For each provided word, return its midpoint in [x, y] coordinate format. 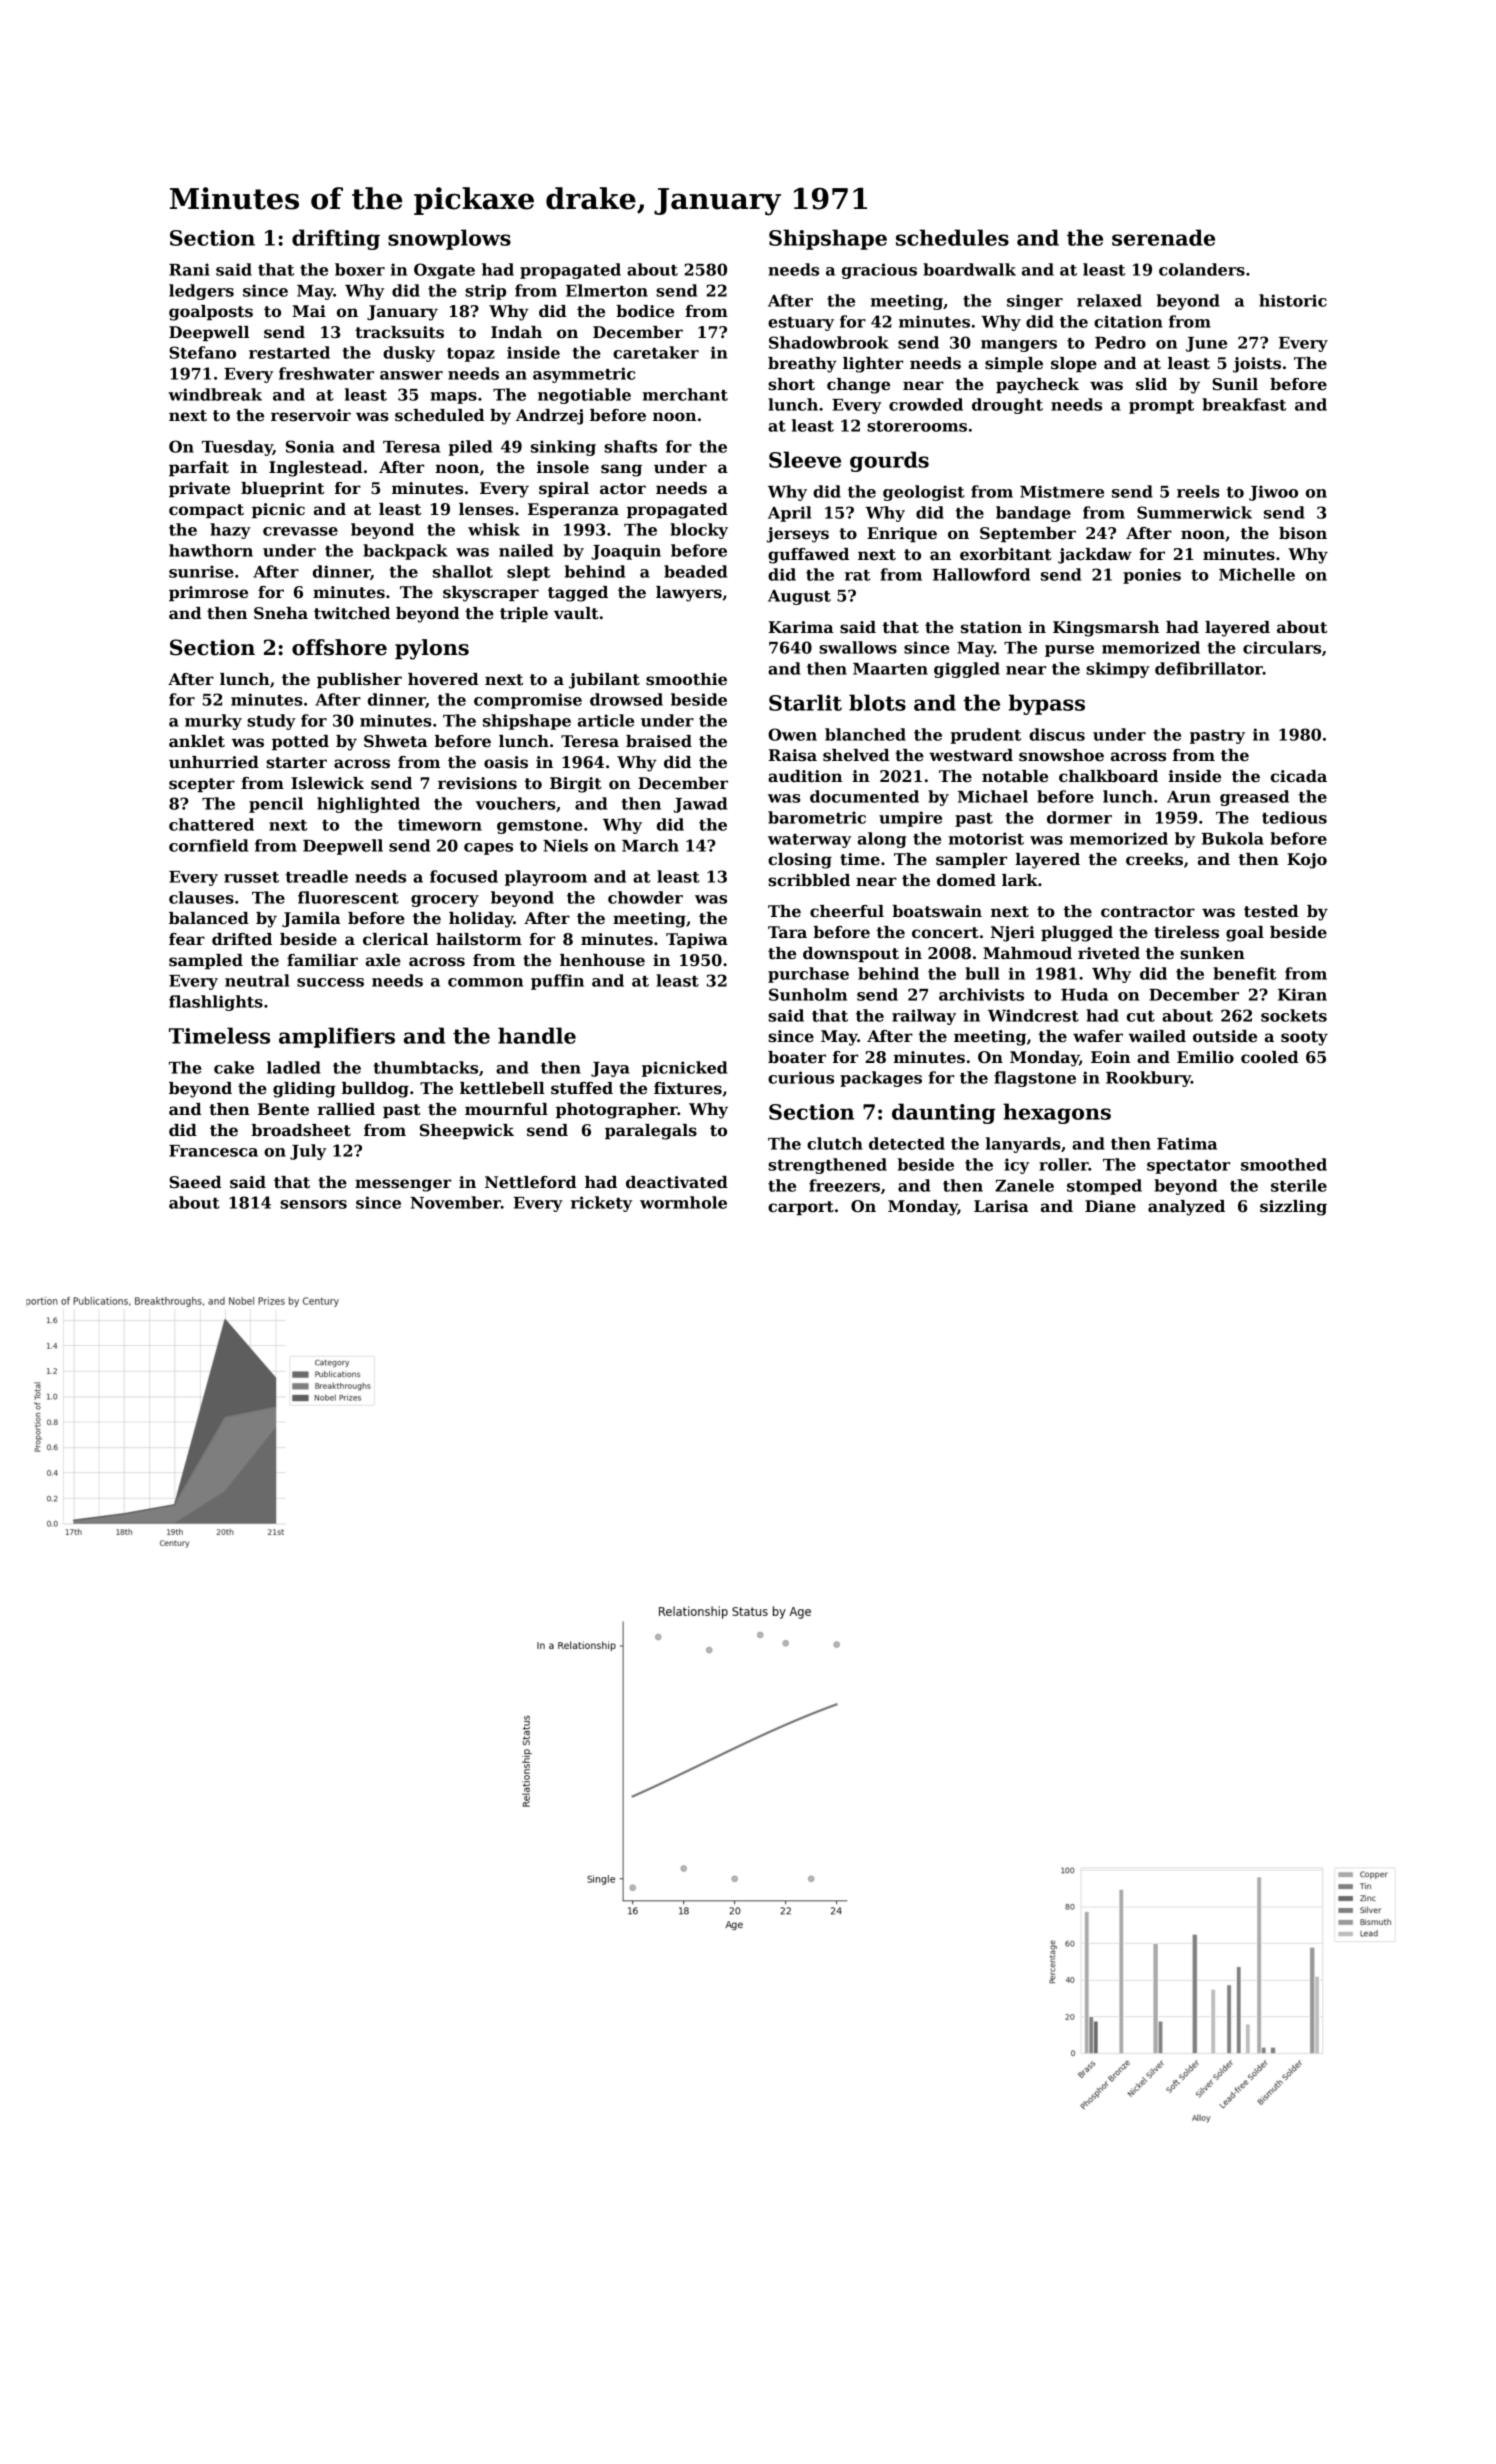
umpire [910, 819]
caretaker [656, 352]
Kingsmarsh [1106, 629]
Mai [309, 311]
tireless [1186, 932]
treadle [317, 876]
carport [801, 1208]
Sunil [1235, 384]
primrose [208, 593]
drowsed [626, 699]
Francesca [213, 1151]
